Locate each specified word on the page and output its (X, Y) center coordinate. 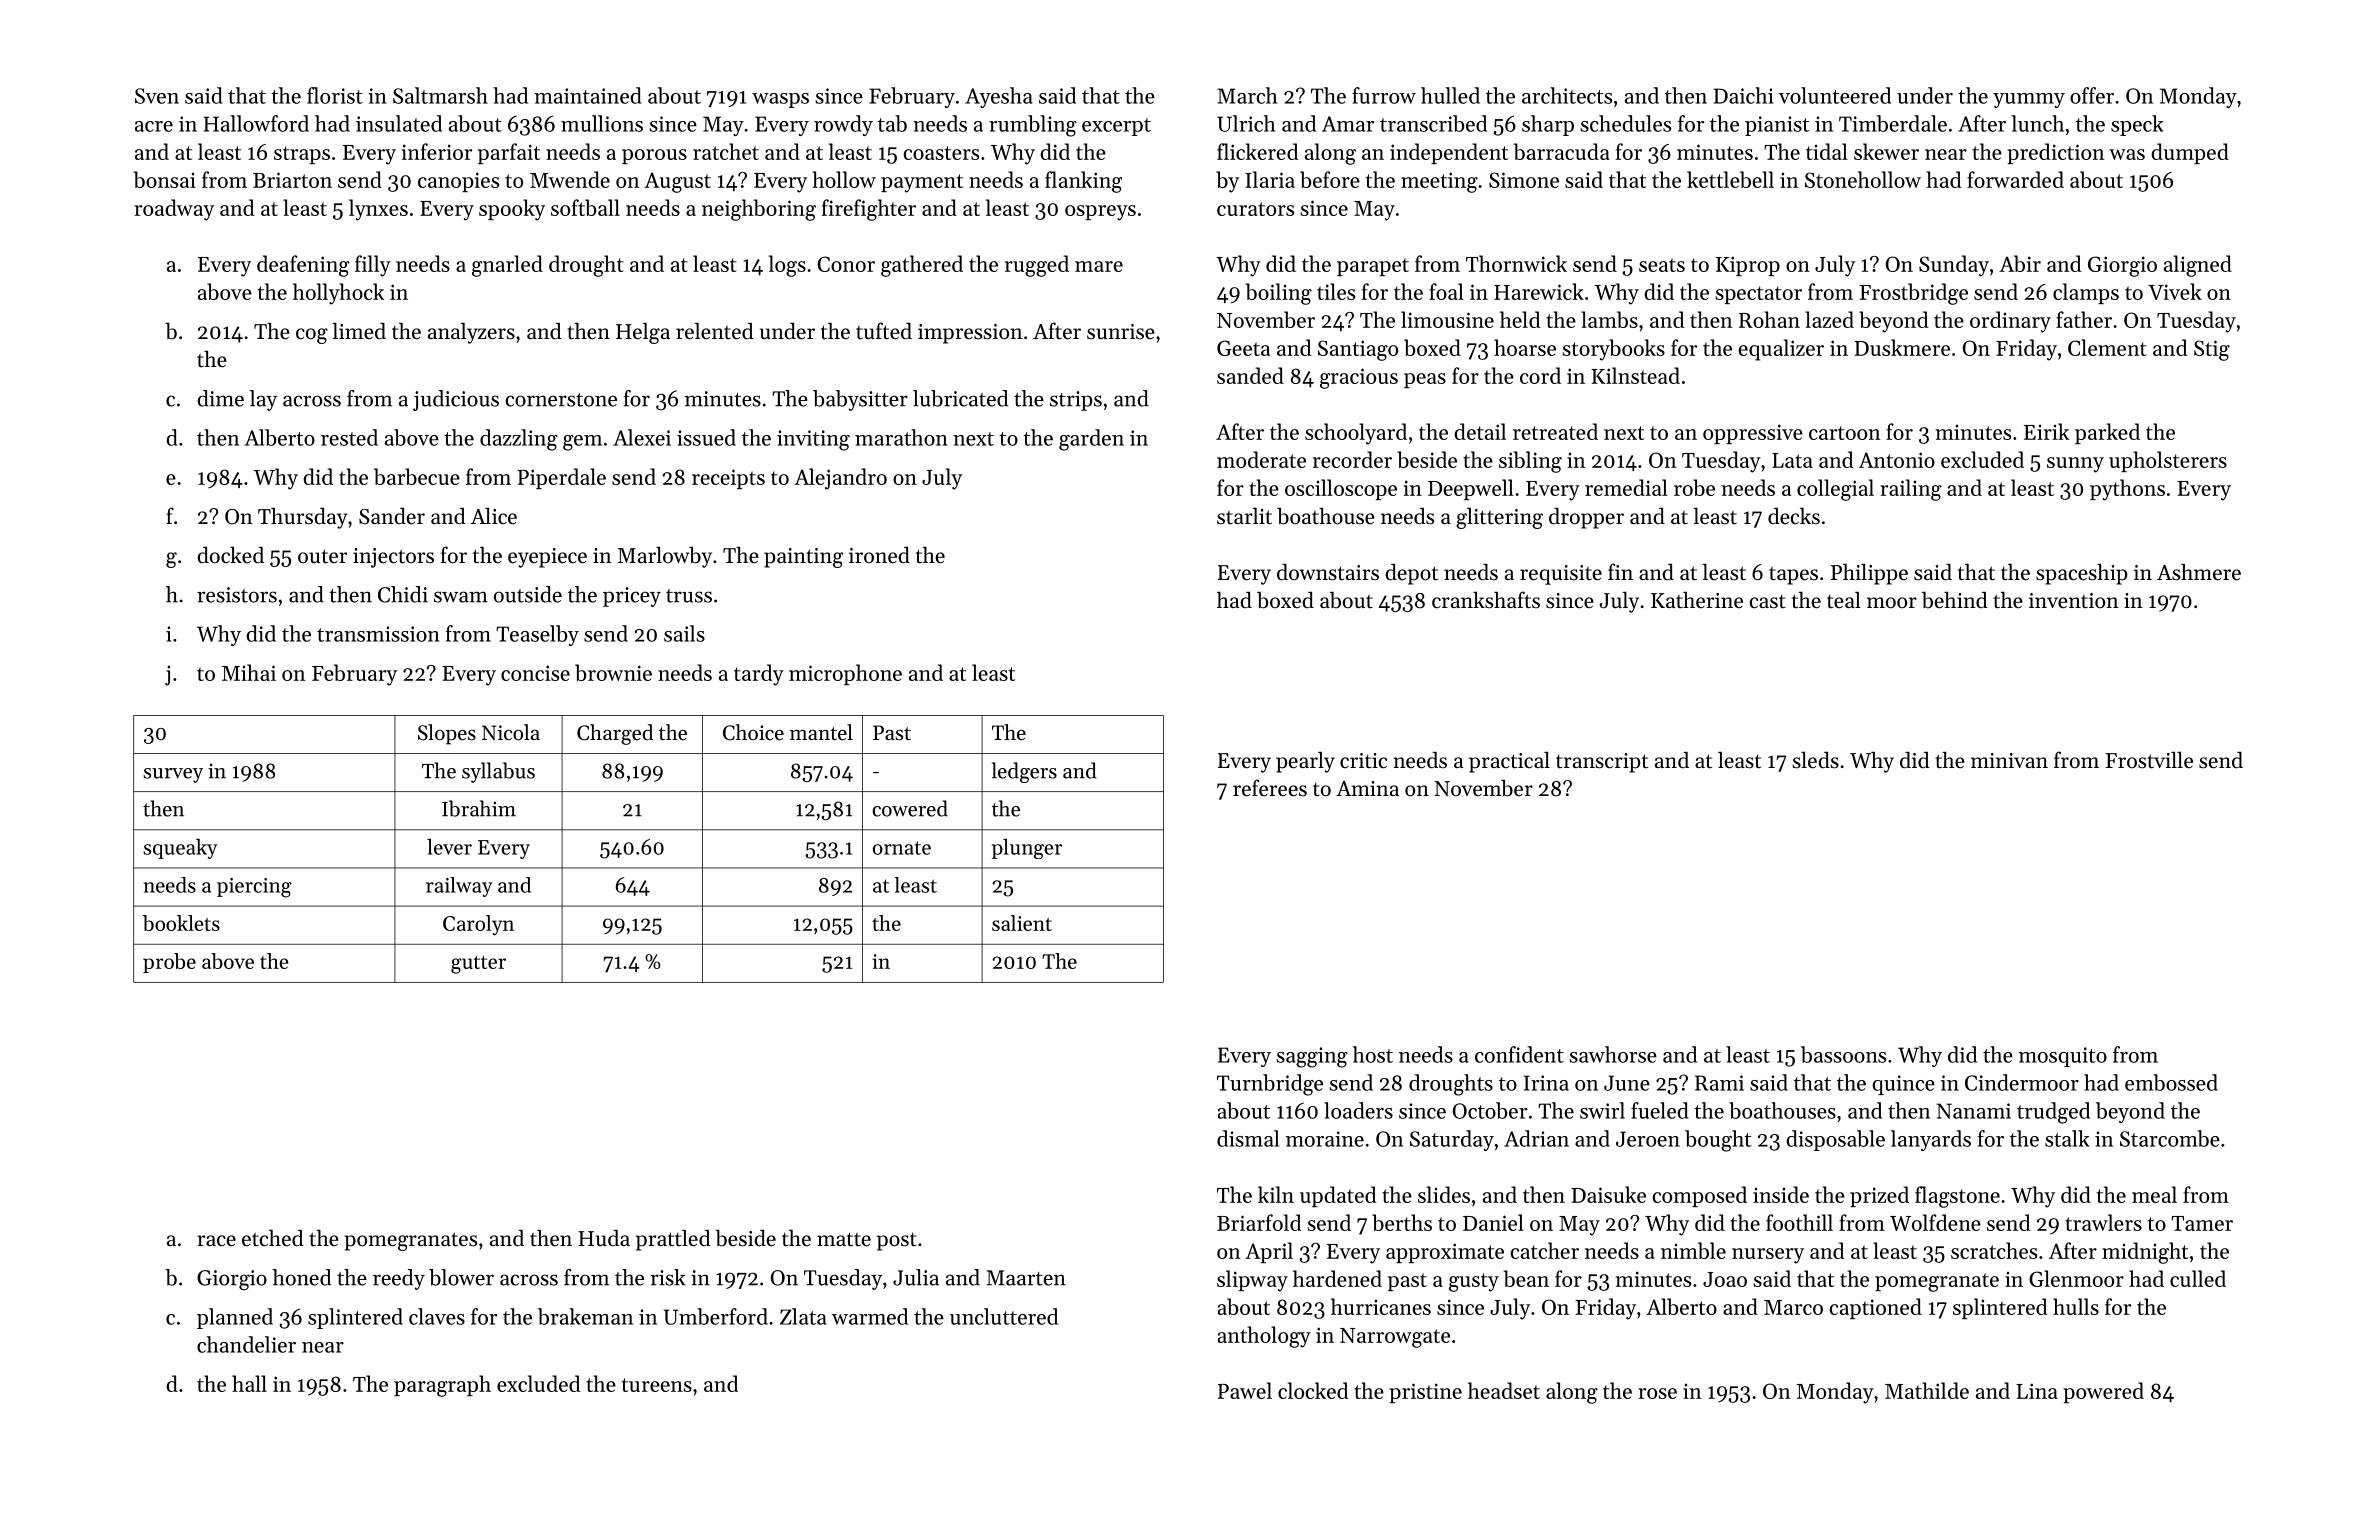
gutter (478, 965)
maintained (588, 95)
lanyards (1931, 1140)
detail (1480, 431)
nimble (1693, 1250)
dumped (2190, 153)
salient (1022, 923)
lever (449, 846)
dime (220, 398)
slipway (1252, 1281)
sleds (1815, 760)
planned (235, 1318)
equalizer (1781, 350)
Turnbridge (1270, 1085)
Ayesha (999, 97)
